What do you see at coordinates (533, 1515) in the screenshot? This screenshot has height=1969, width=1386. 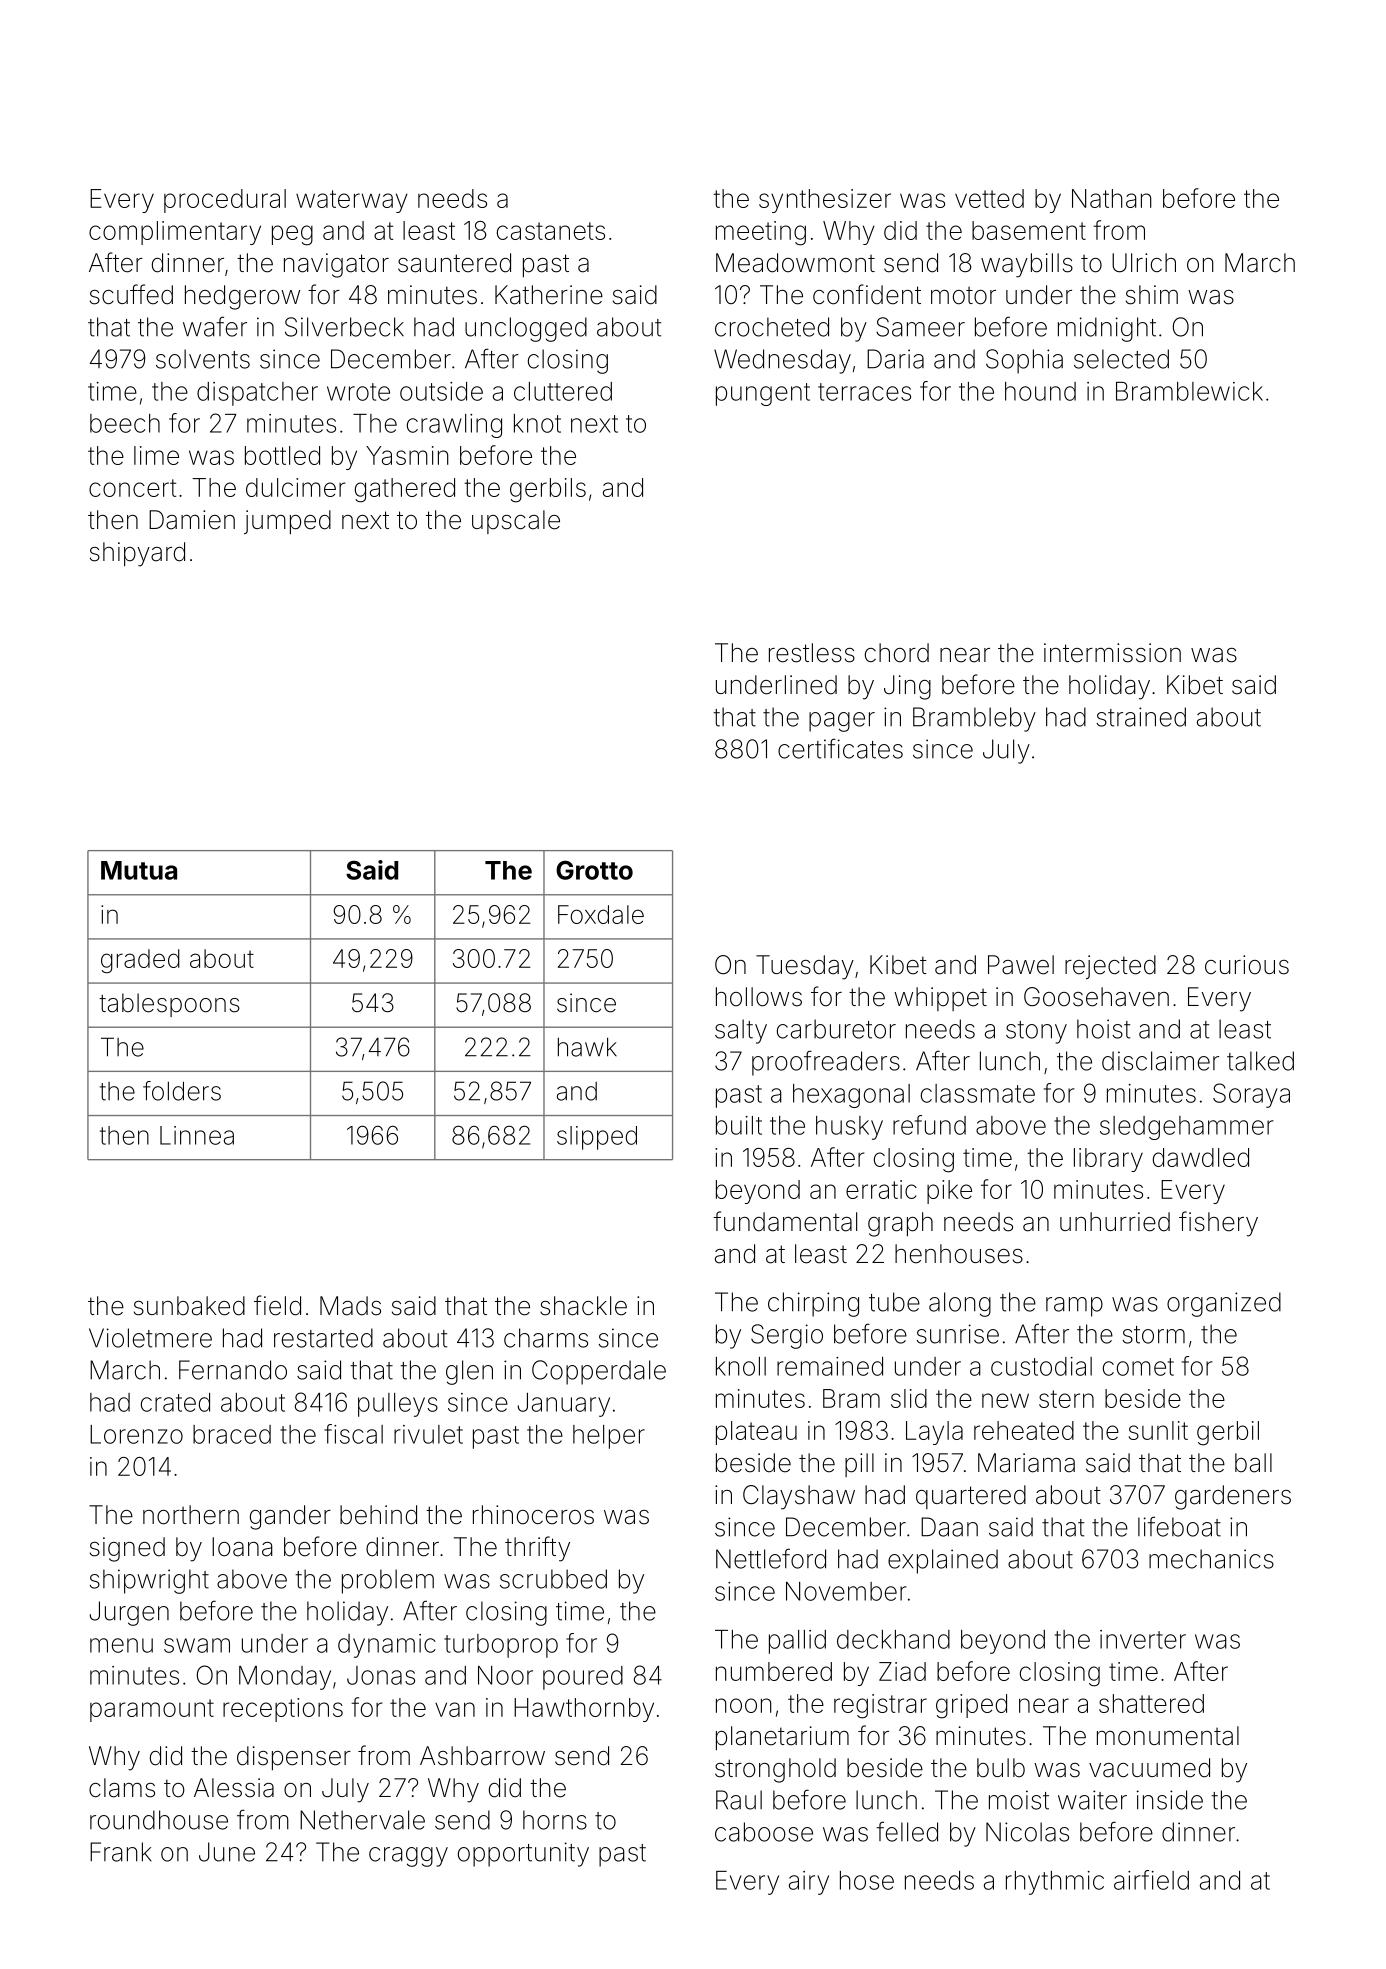 I see `rhinoceros` at bounding box center [533, 1515].
